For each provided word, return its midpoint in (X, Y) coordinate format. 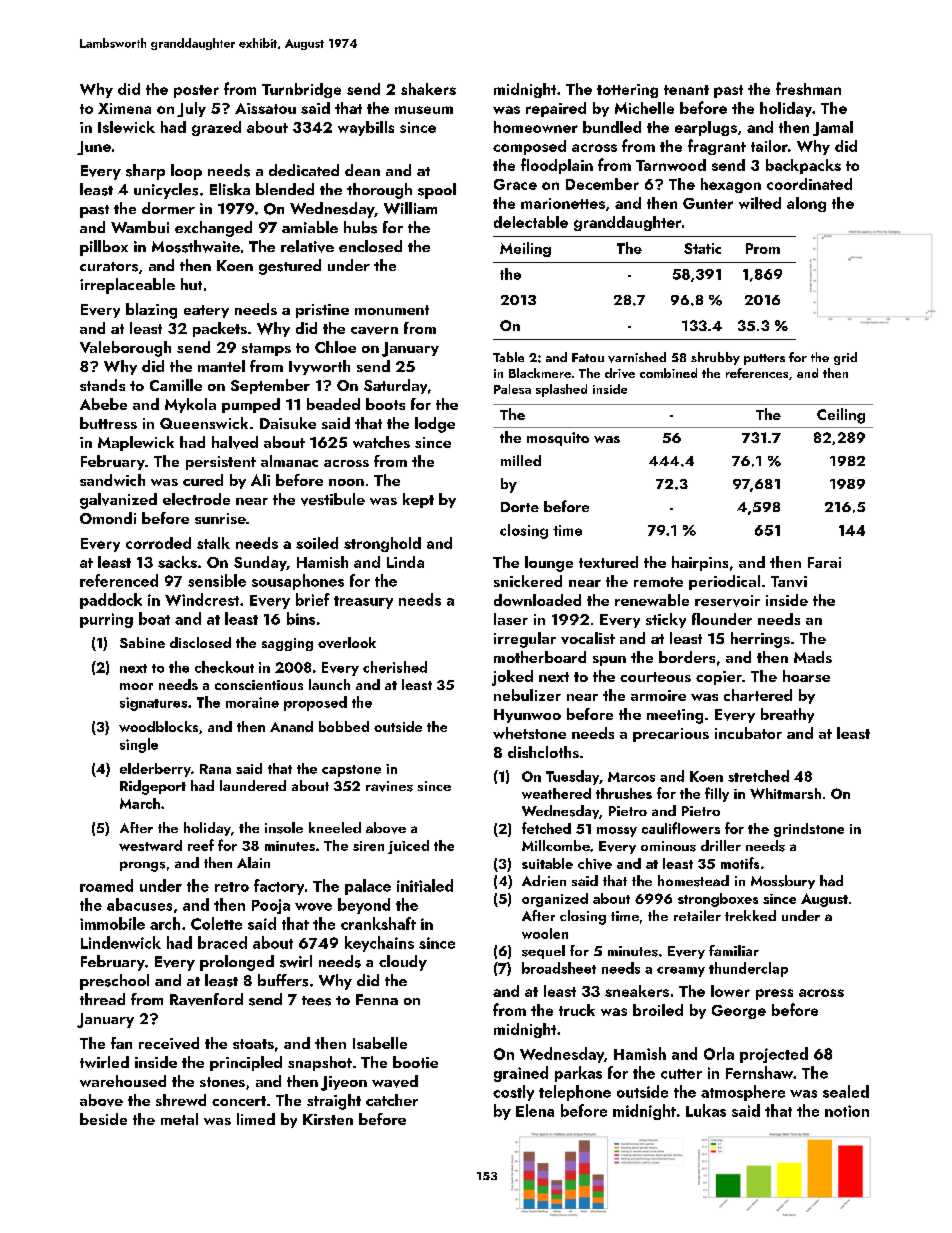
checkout (224, 667)
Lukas (706, 1110)
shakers (428, 89)
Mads (813, 657)
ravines (389, 786)
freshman (808, 88)
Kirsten (328, 1119)
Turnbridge (301, 90)
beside (103, 1119)
